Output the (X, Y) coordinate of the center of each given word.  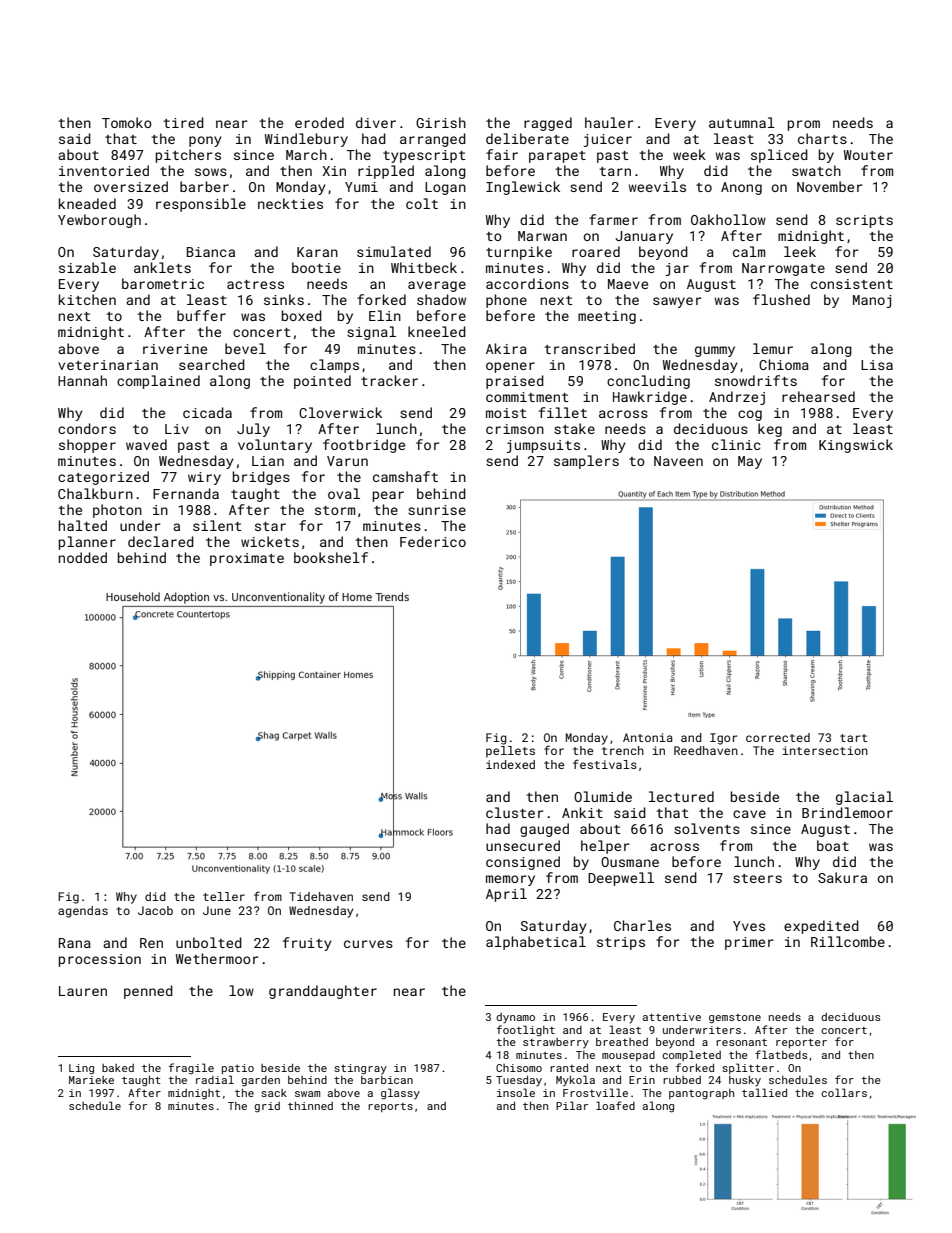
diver (376, 122)
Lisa (877, 365)
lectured (681, 796)
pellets (510, 752)
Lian (268, 461)
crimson (515, 429)
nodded (83, 557)
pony (205, 141)
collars (844, 1092)
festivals (605, 764)
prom (804, 125)
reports (390, 1107)
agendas (83, 912)
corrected (778, 737)
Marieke (91, 1080)
